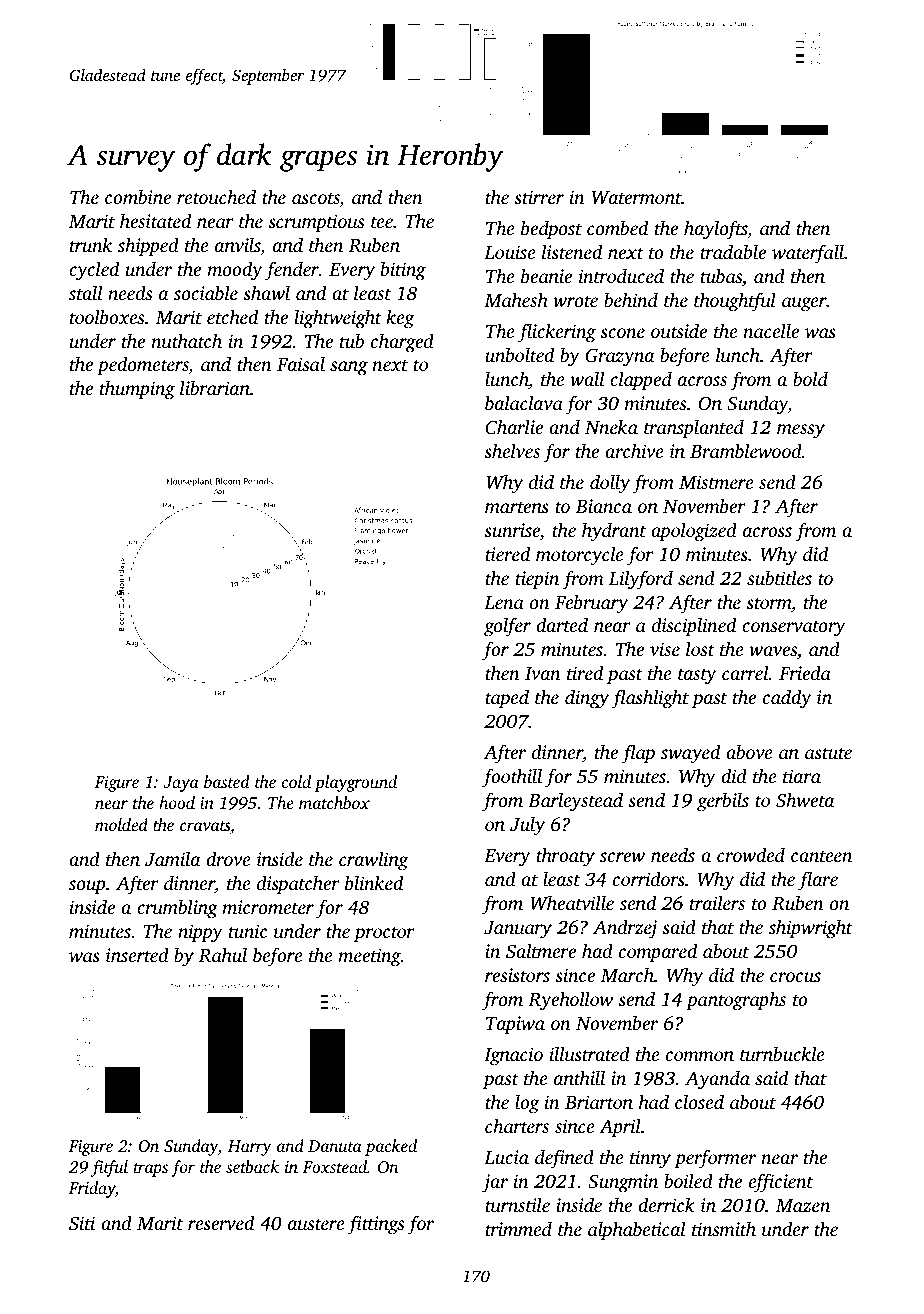  I want to click on molded, so click(121, 824).
